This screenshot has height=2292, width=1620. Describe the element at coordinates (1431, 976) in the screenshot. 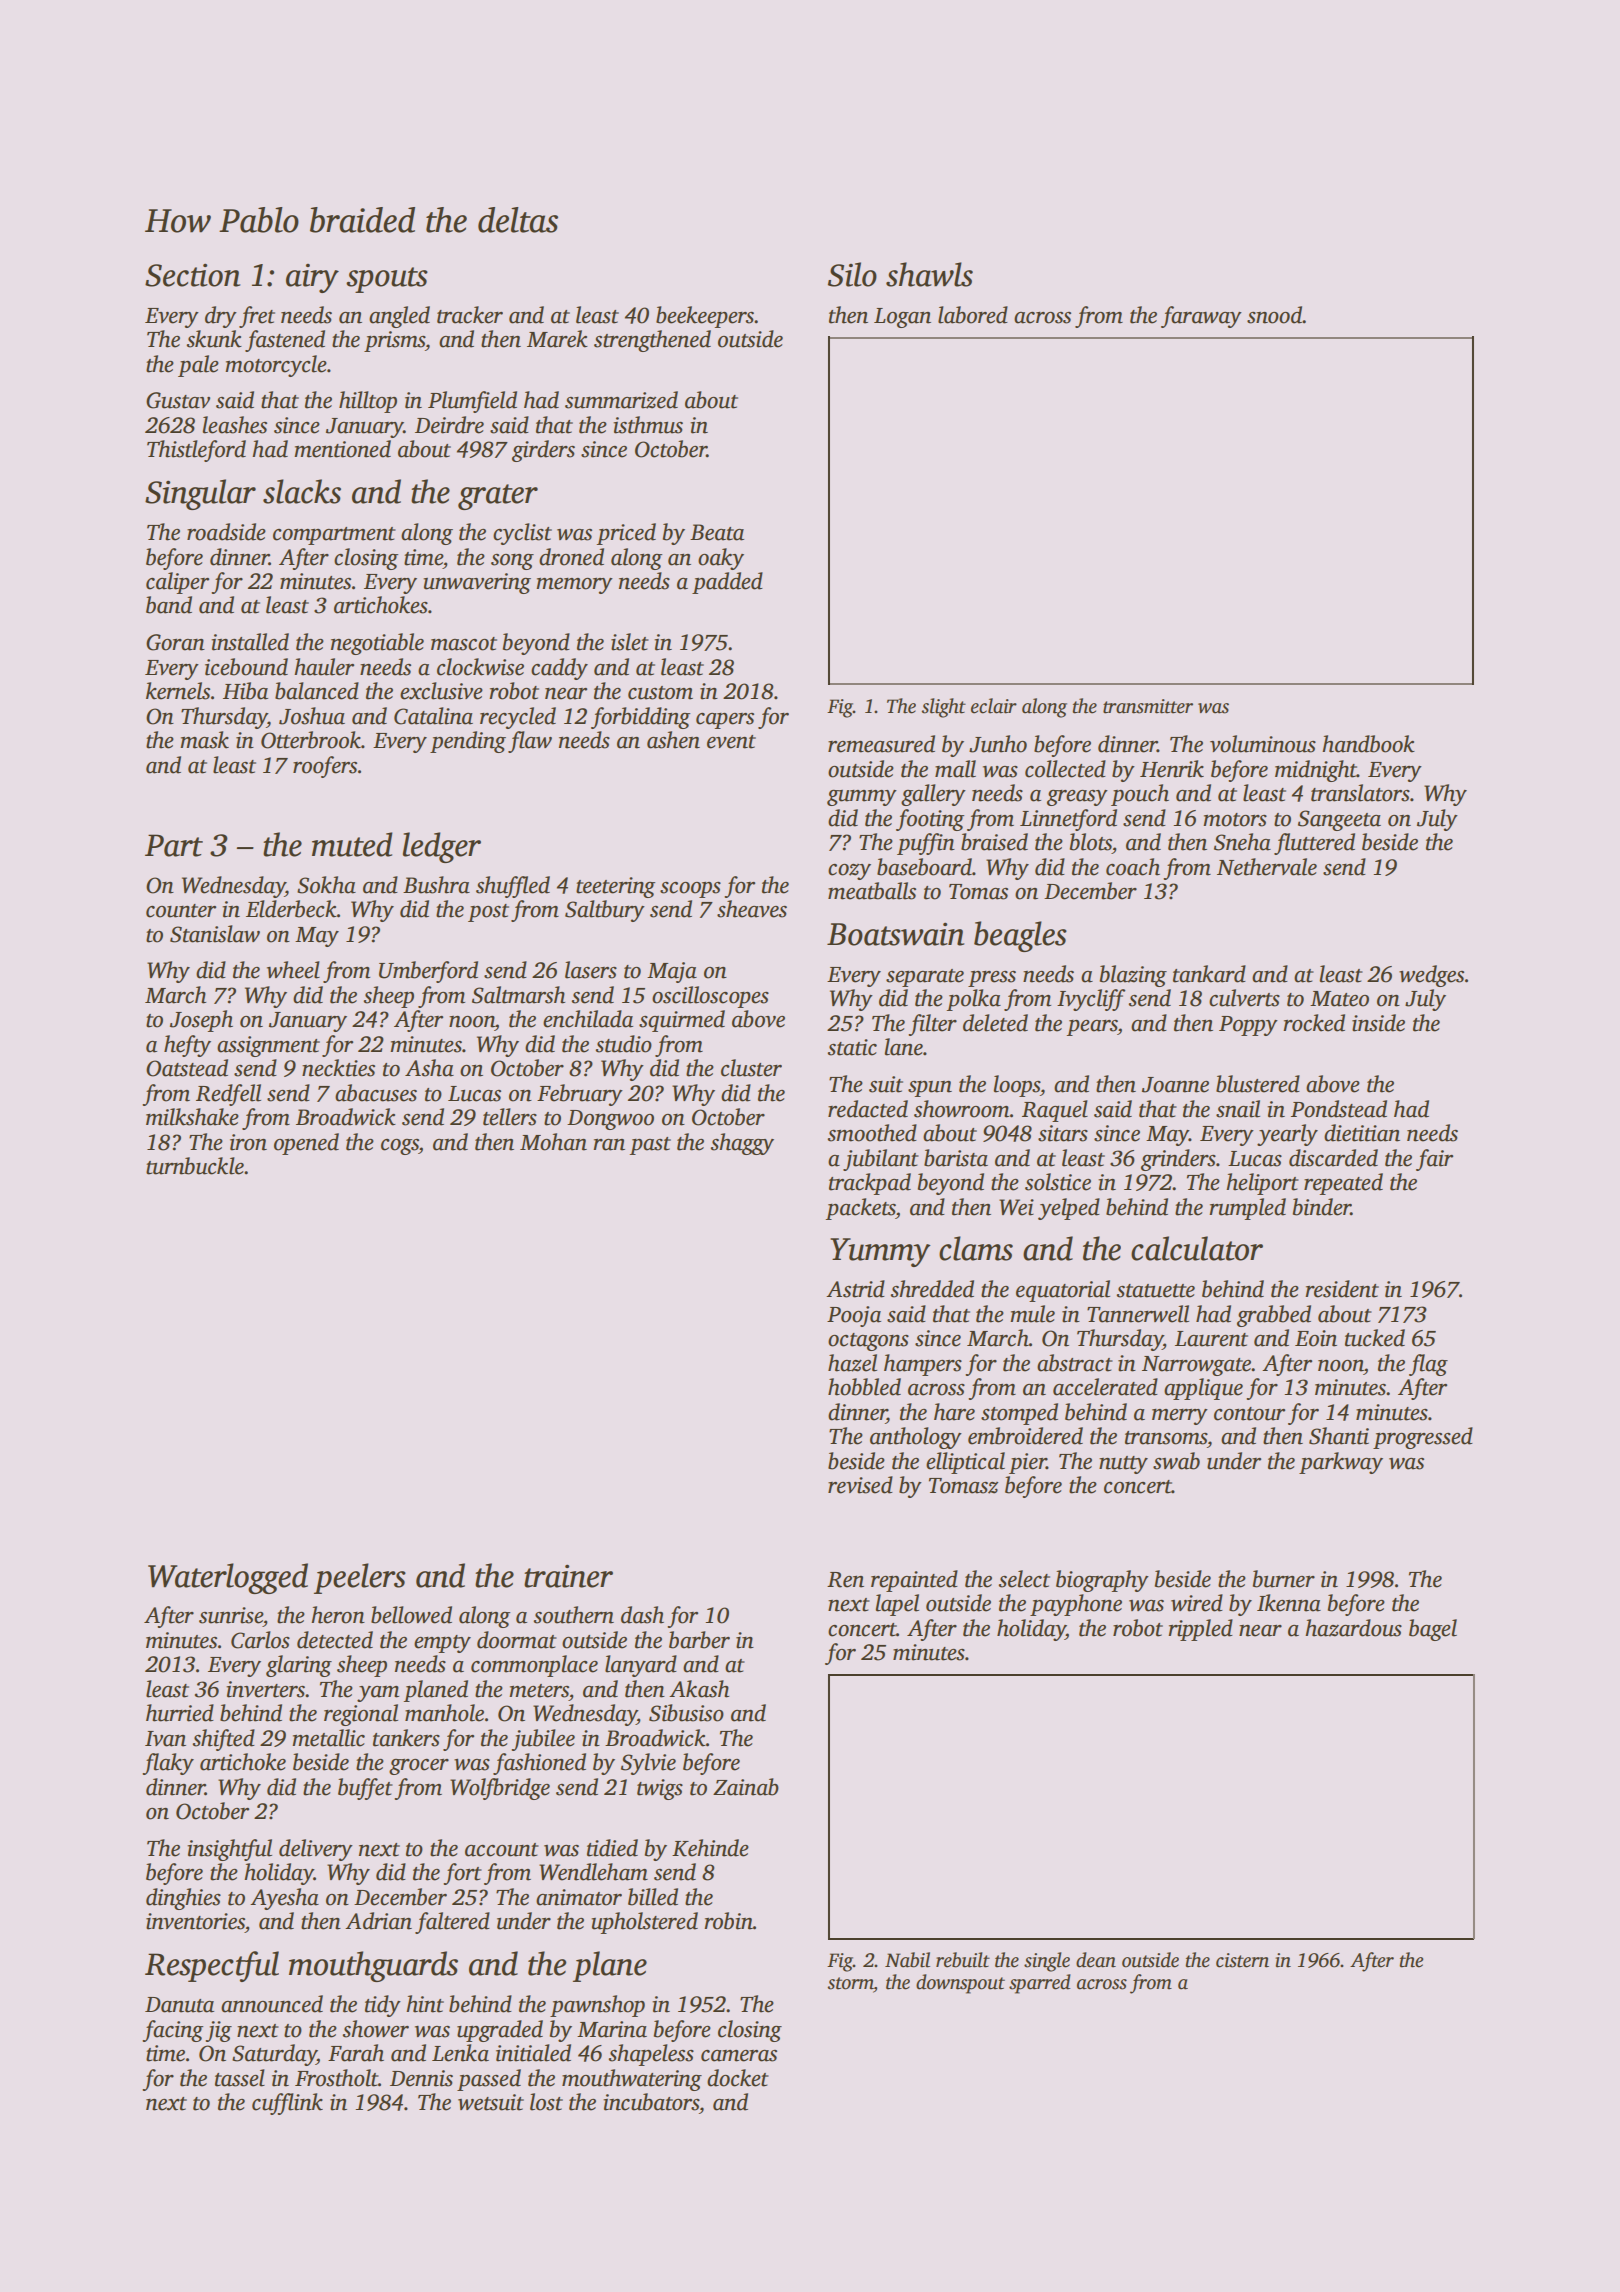

I see `wedges` at that location.
